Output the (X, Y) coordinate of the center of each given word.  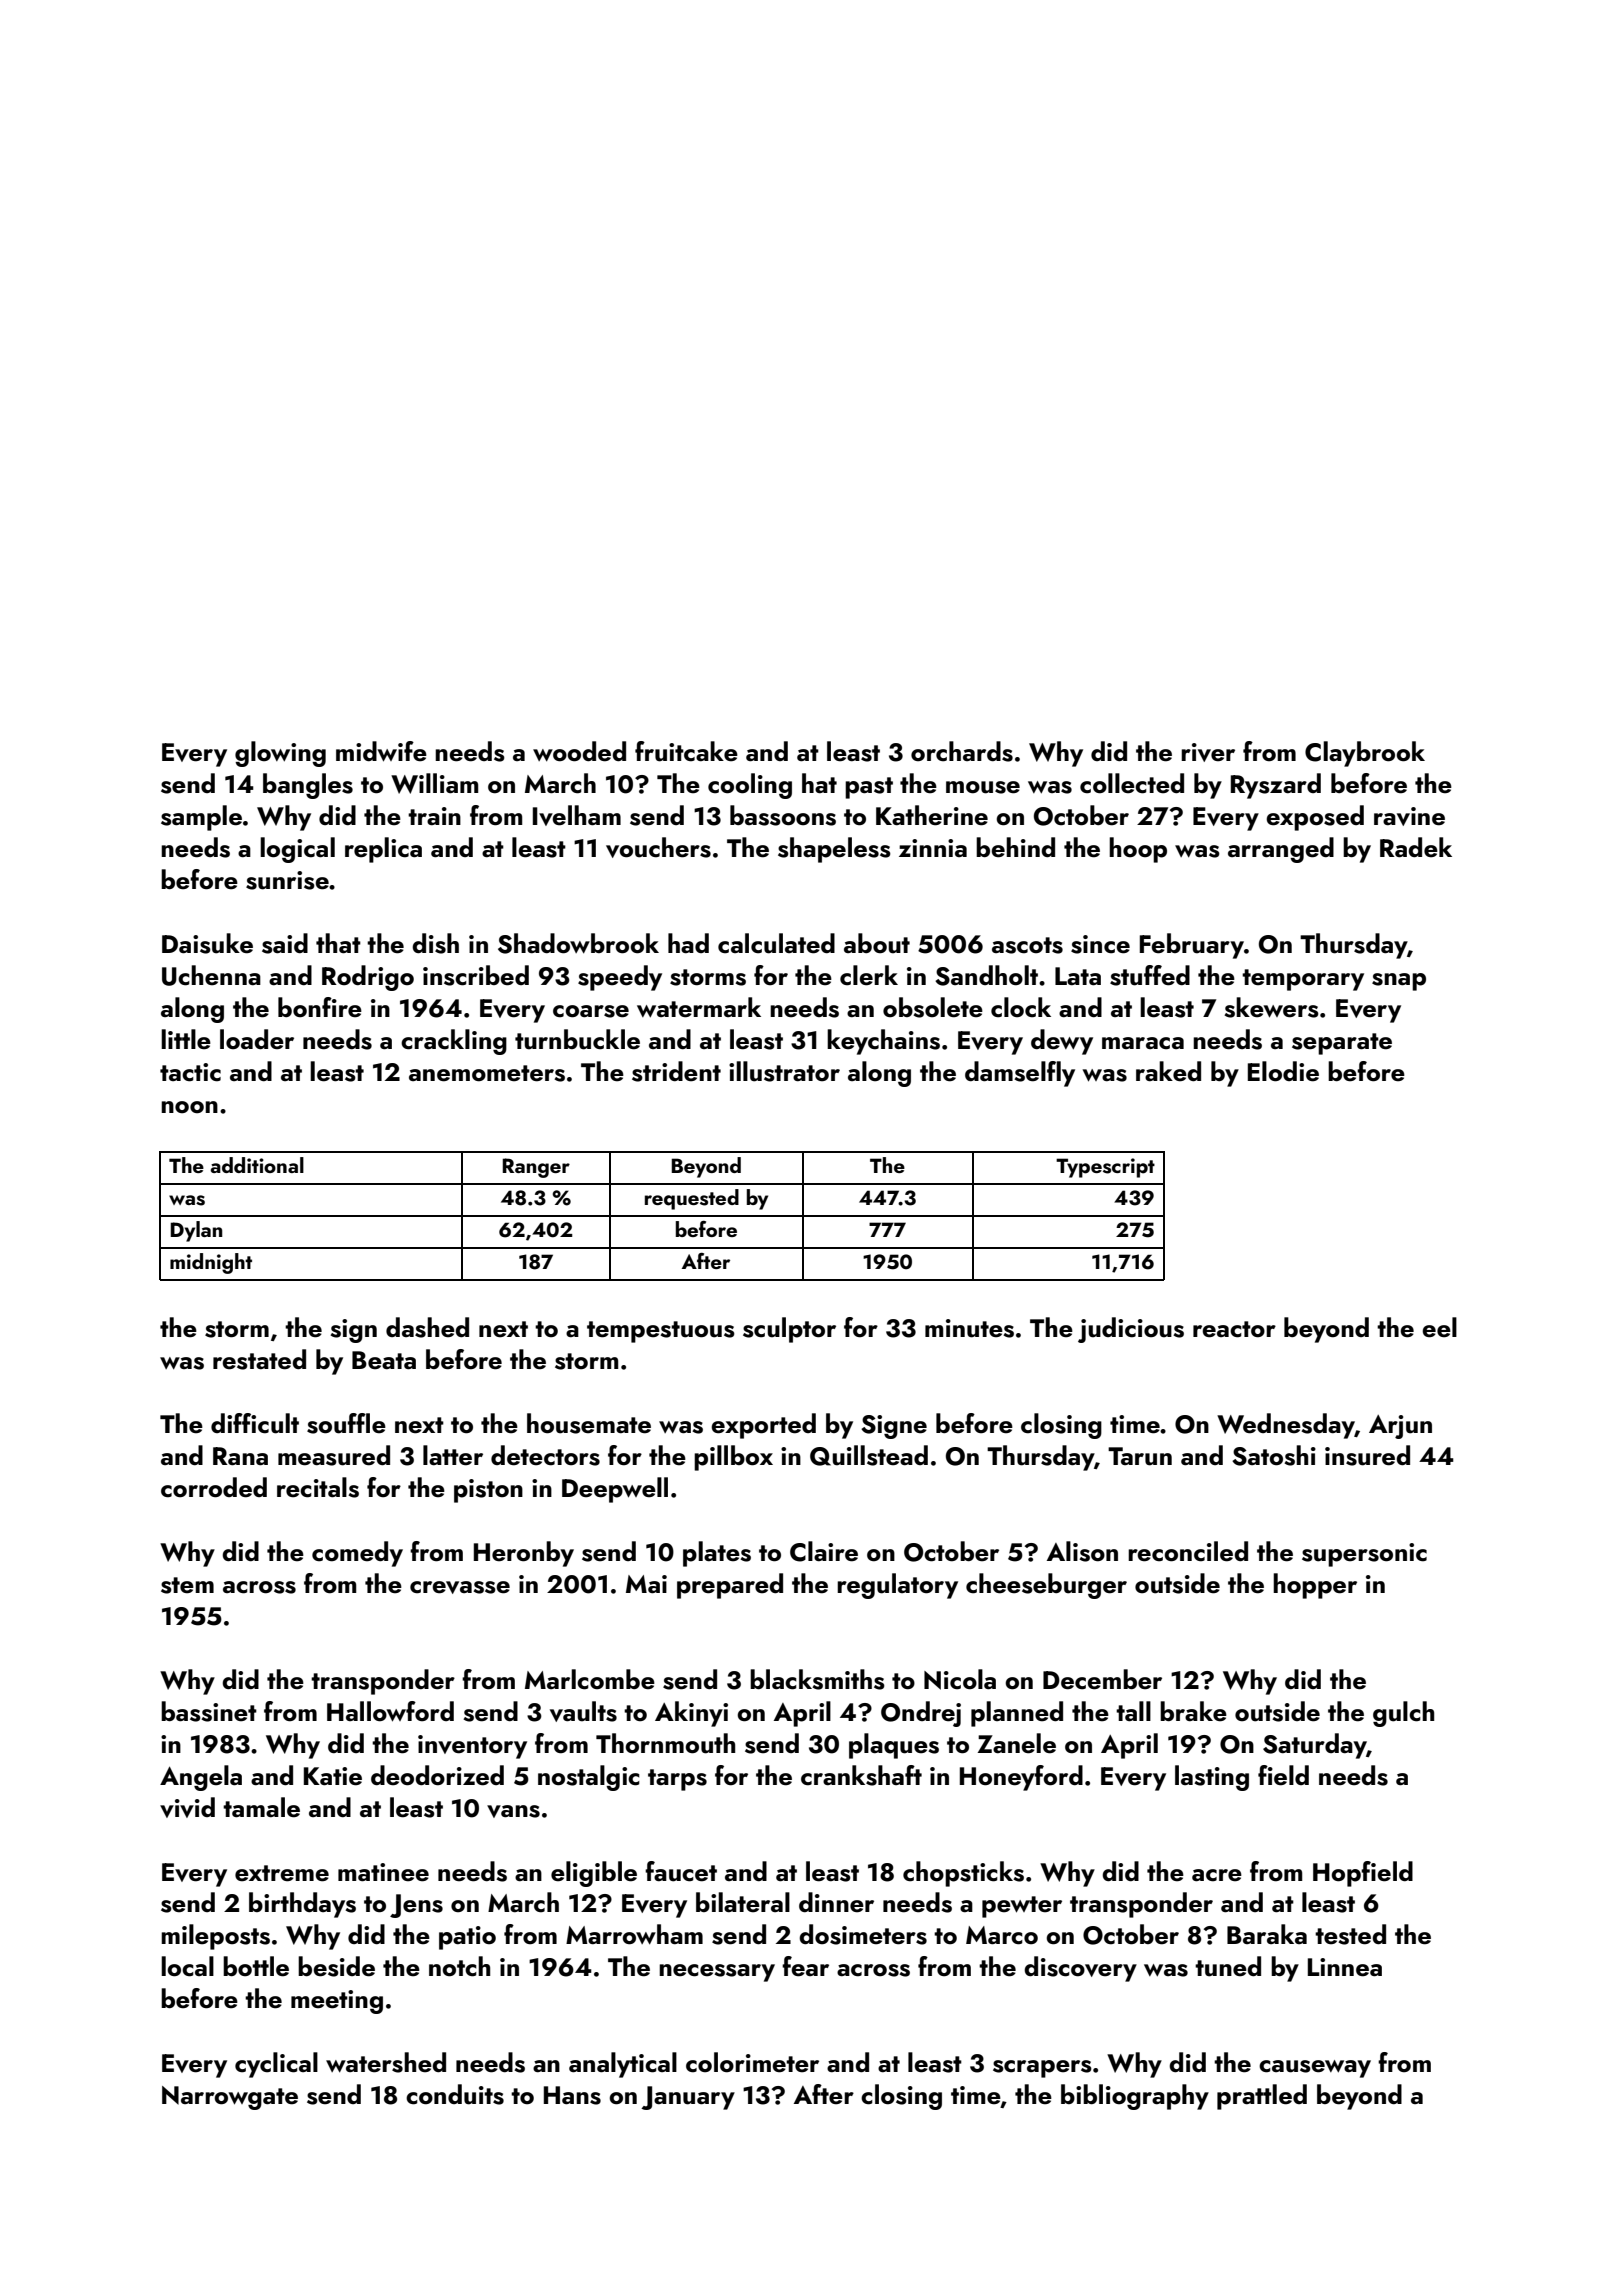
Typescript (1105, 1168)
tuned (1228, 1966)
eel (1439, 1327)
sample (201, 818)
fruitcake (686, 751)
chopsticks (963, 1874)
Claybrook (1365, 754)
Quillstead (869, 1455)
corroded (214, 1487)
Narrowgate (230, 2098)
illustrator (784, 1071)
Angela (201, 1778)
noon (189, 1107)
